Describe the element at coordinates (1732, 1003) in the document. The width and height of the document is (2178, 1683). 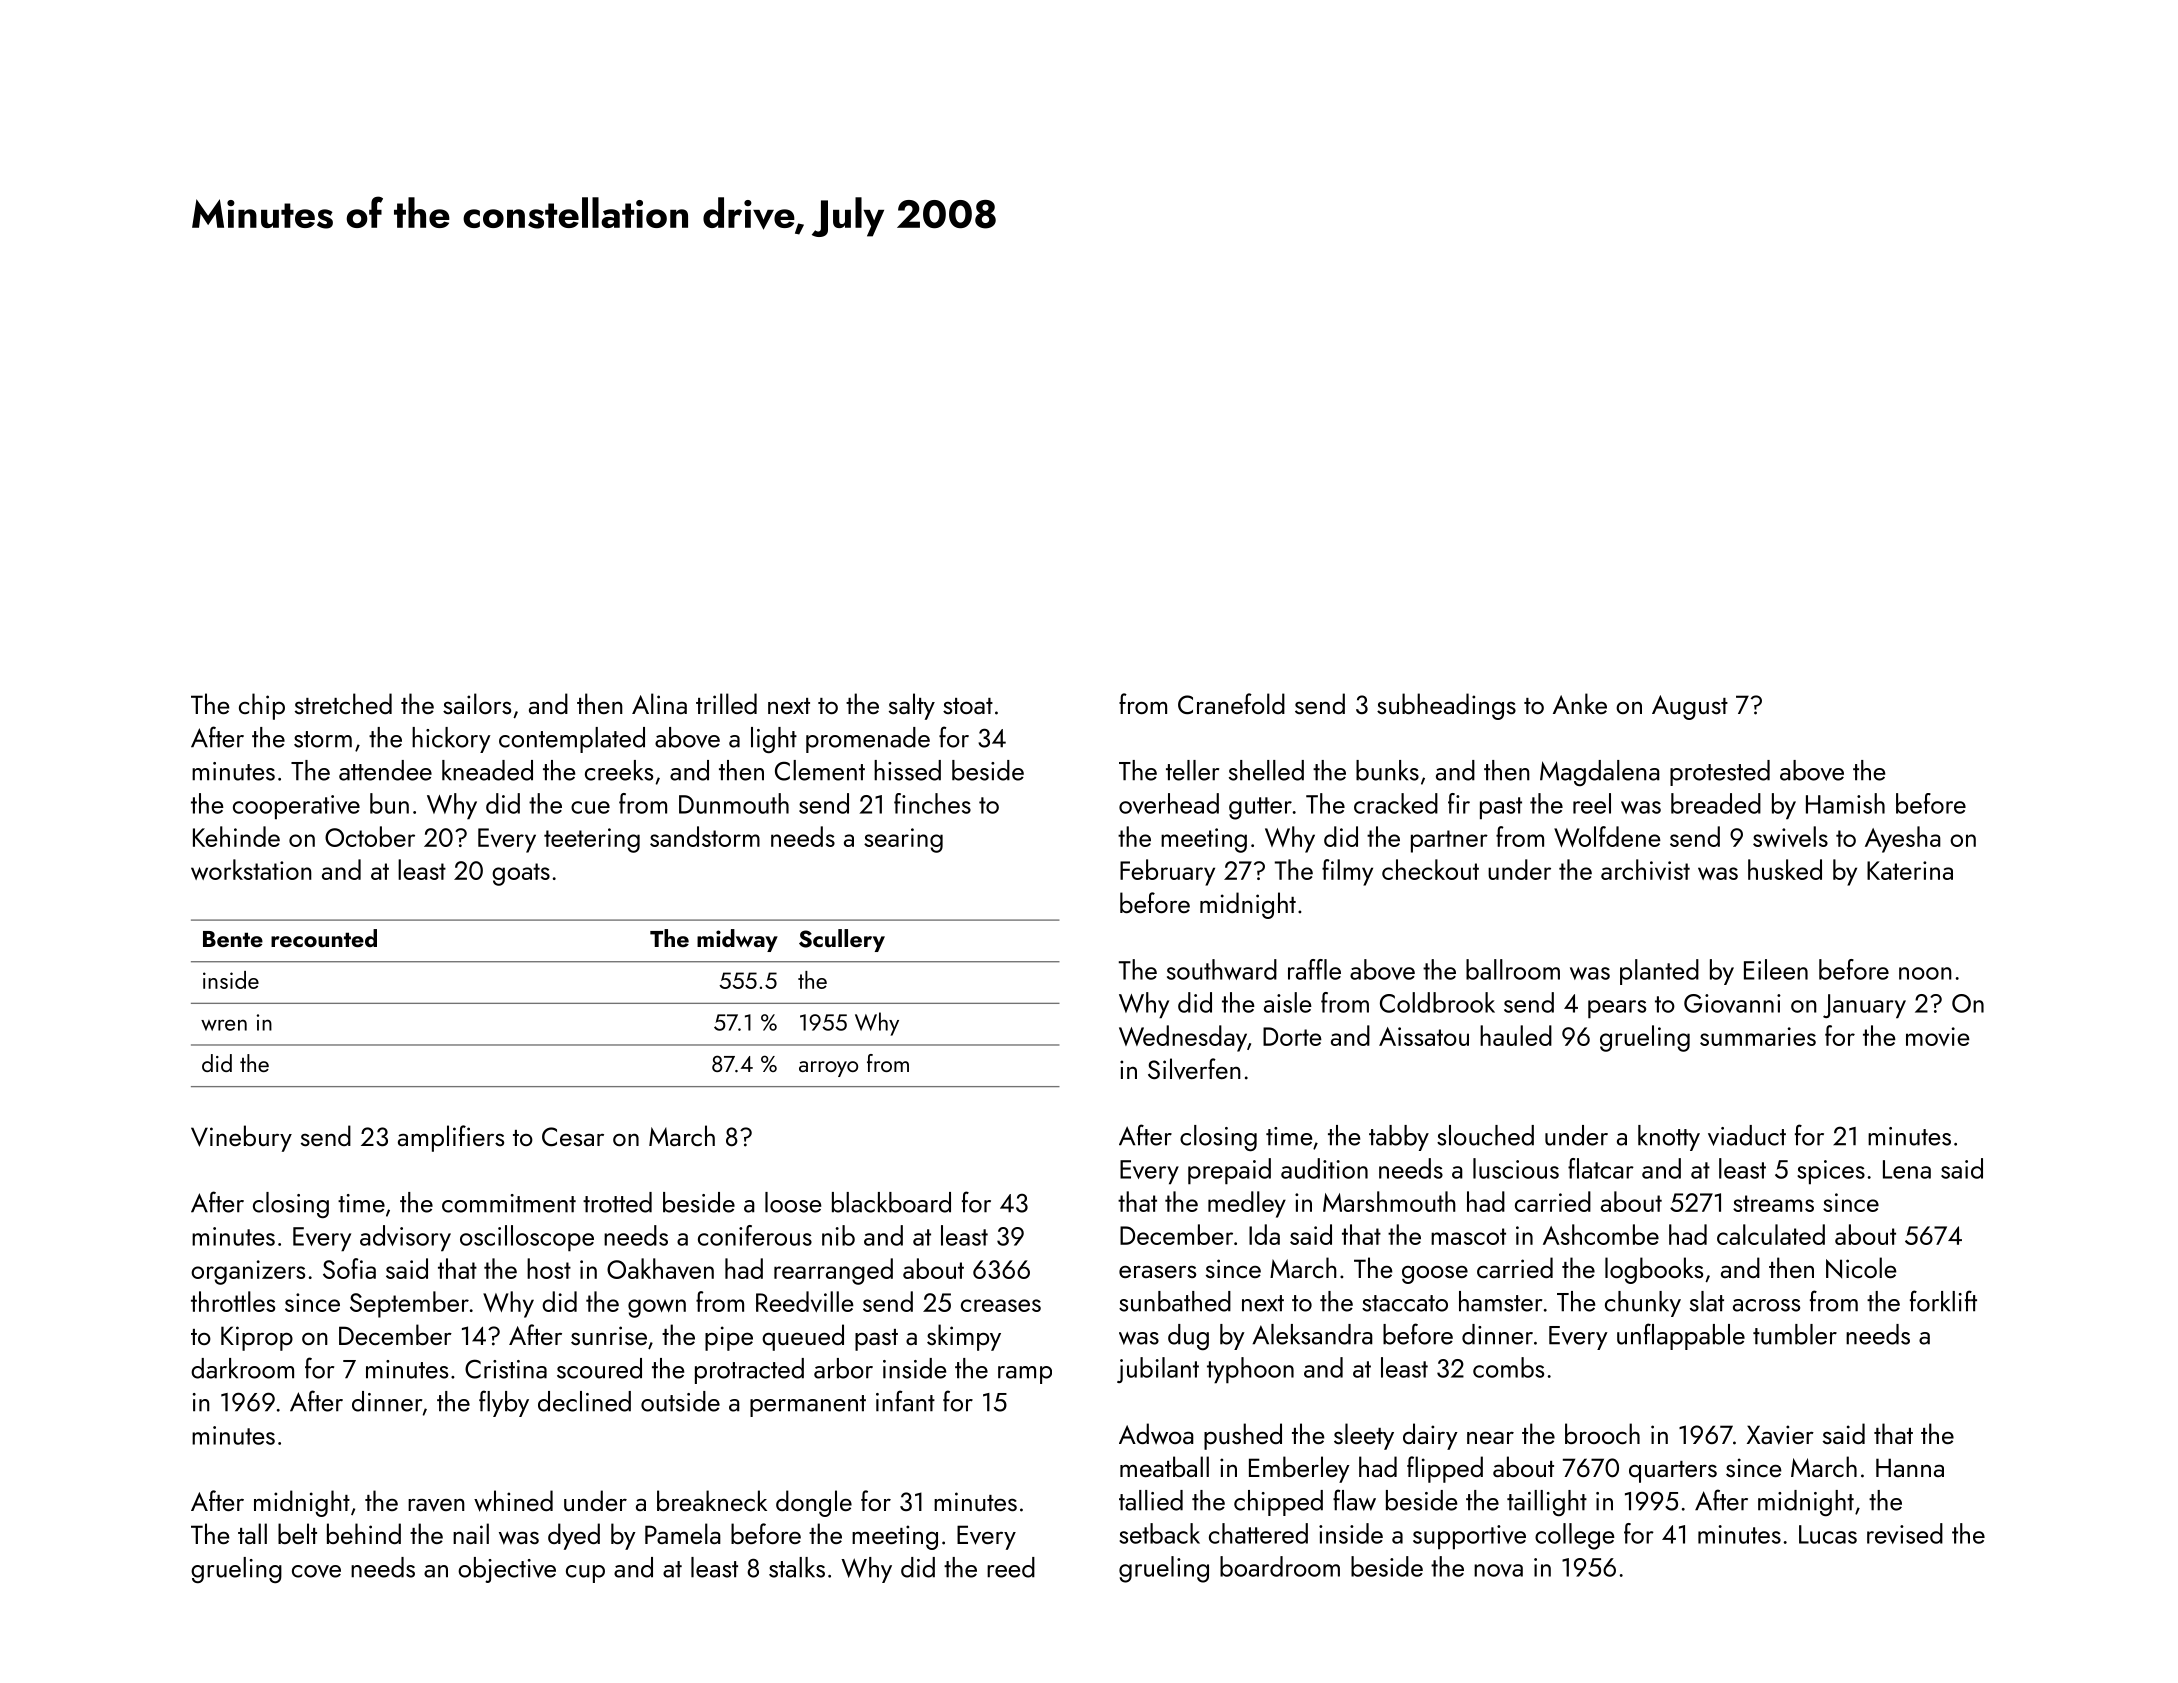
I see `Giovanni` at that location.
